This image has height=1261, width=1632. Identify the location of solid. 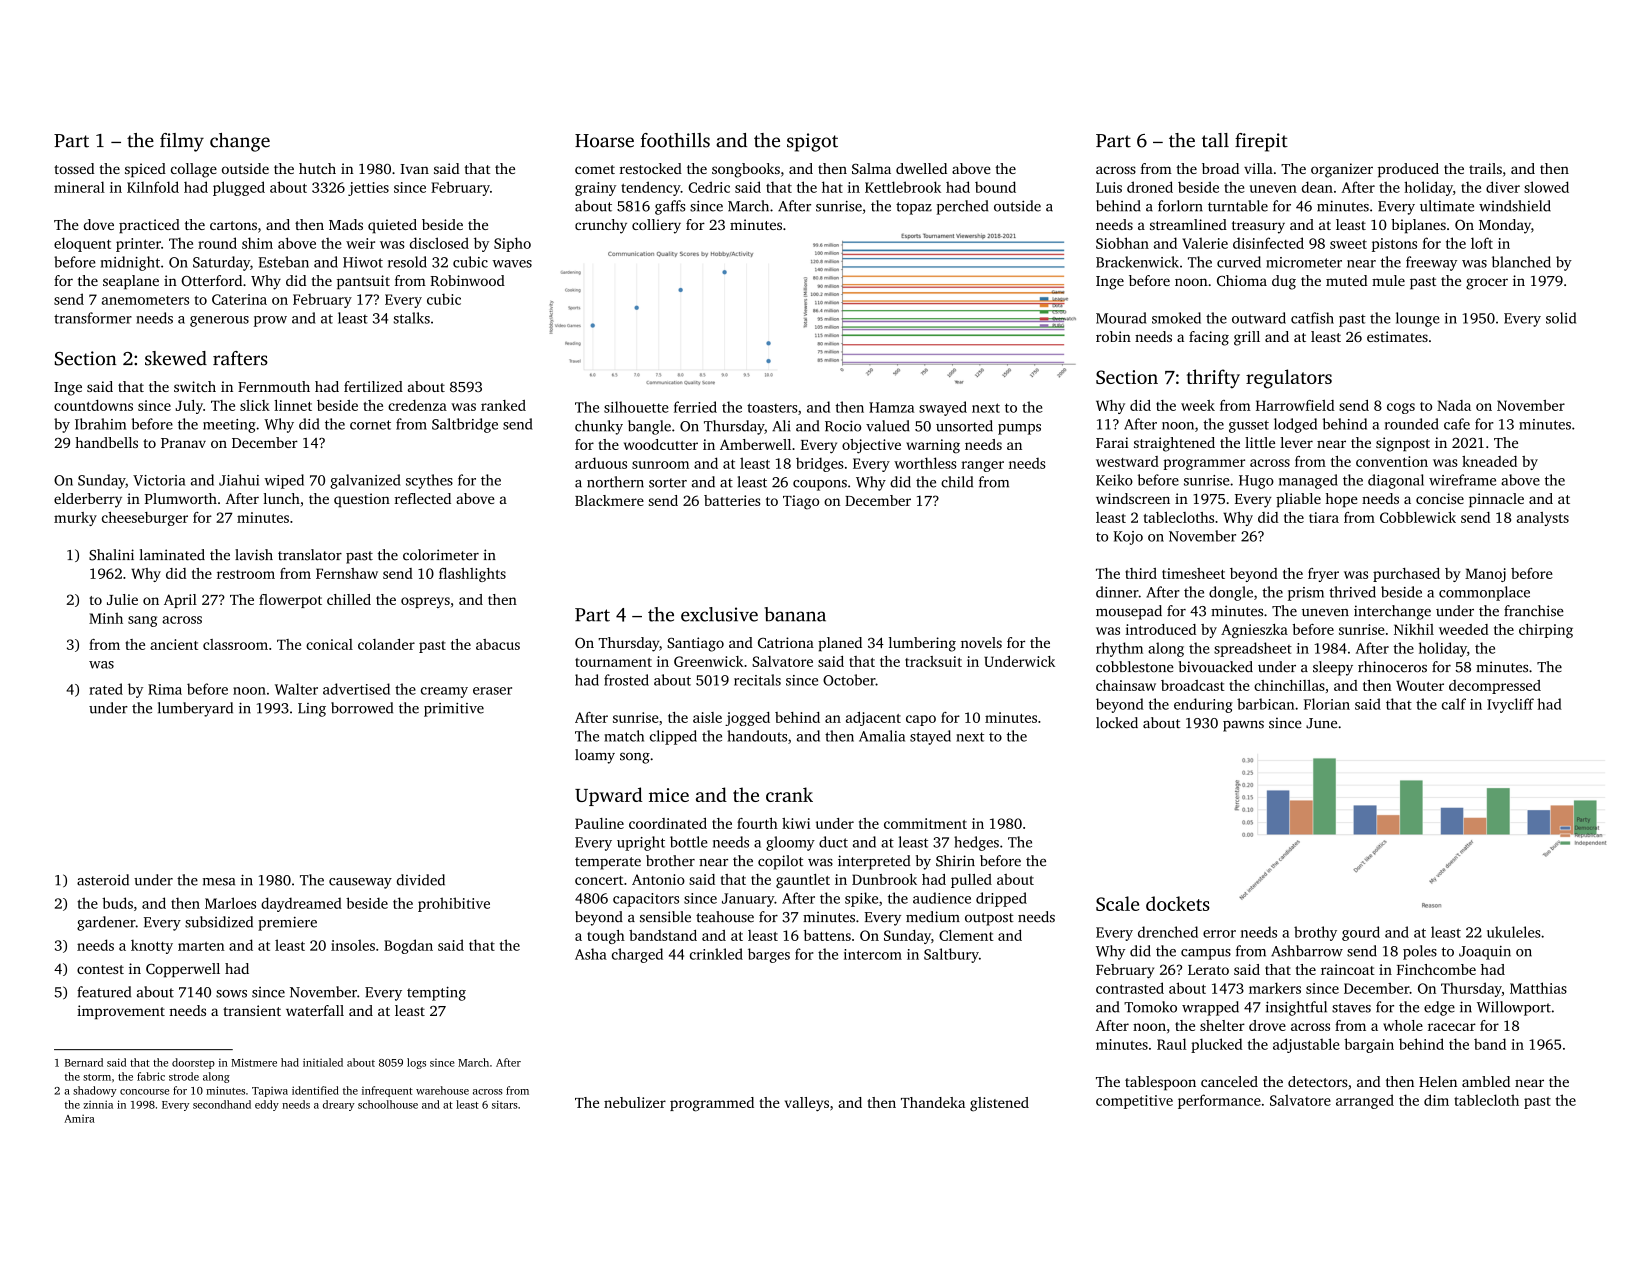
(1561, 318).
